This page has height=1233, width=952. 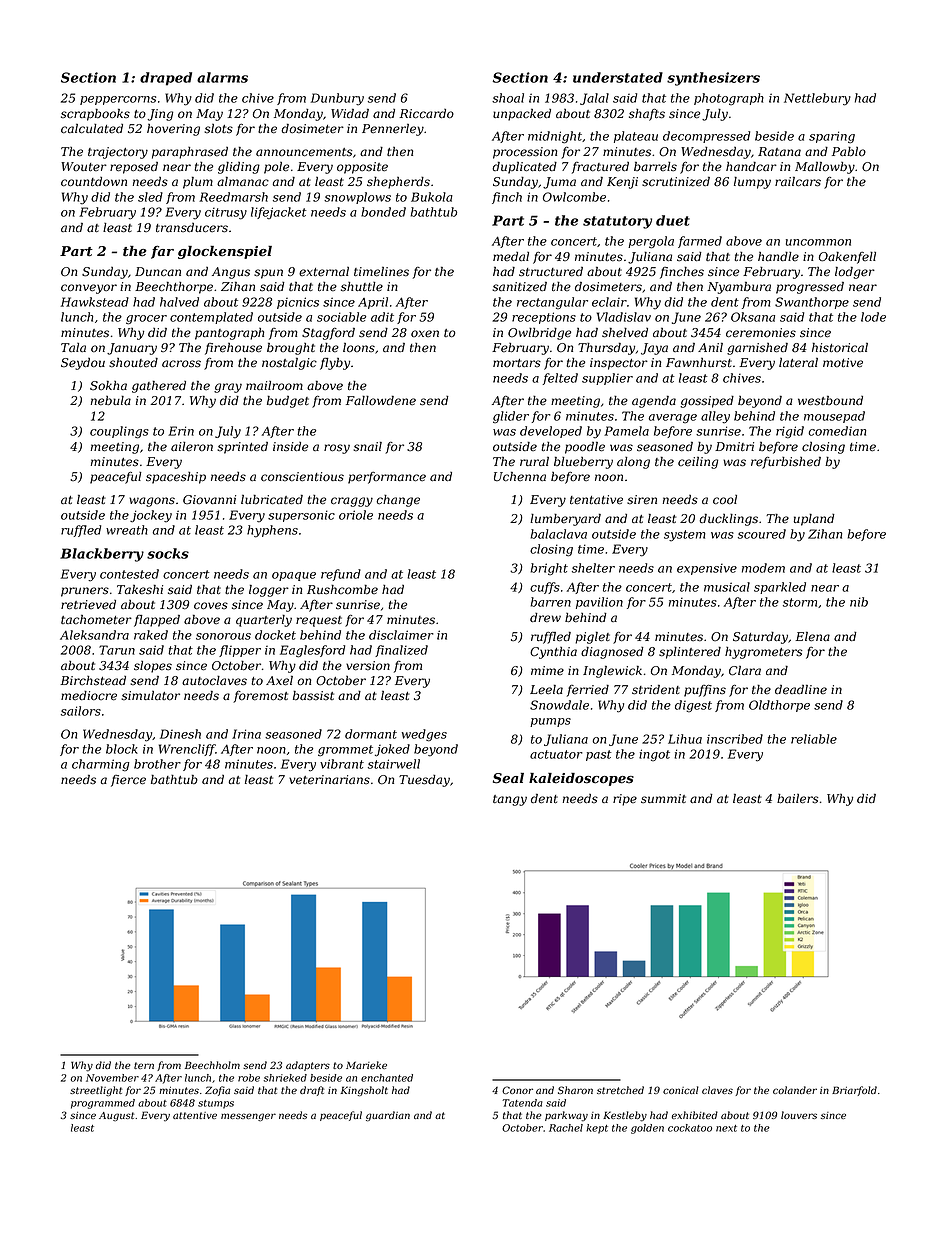 I want to click on loons, so click(x=359, y=347).
